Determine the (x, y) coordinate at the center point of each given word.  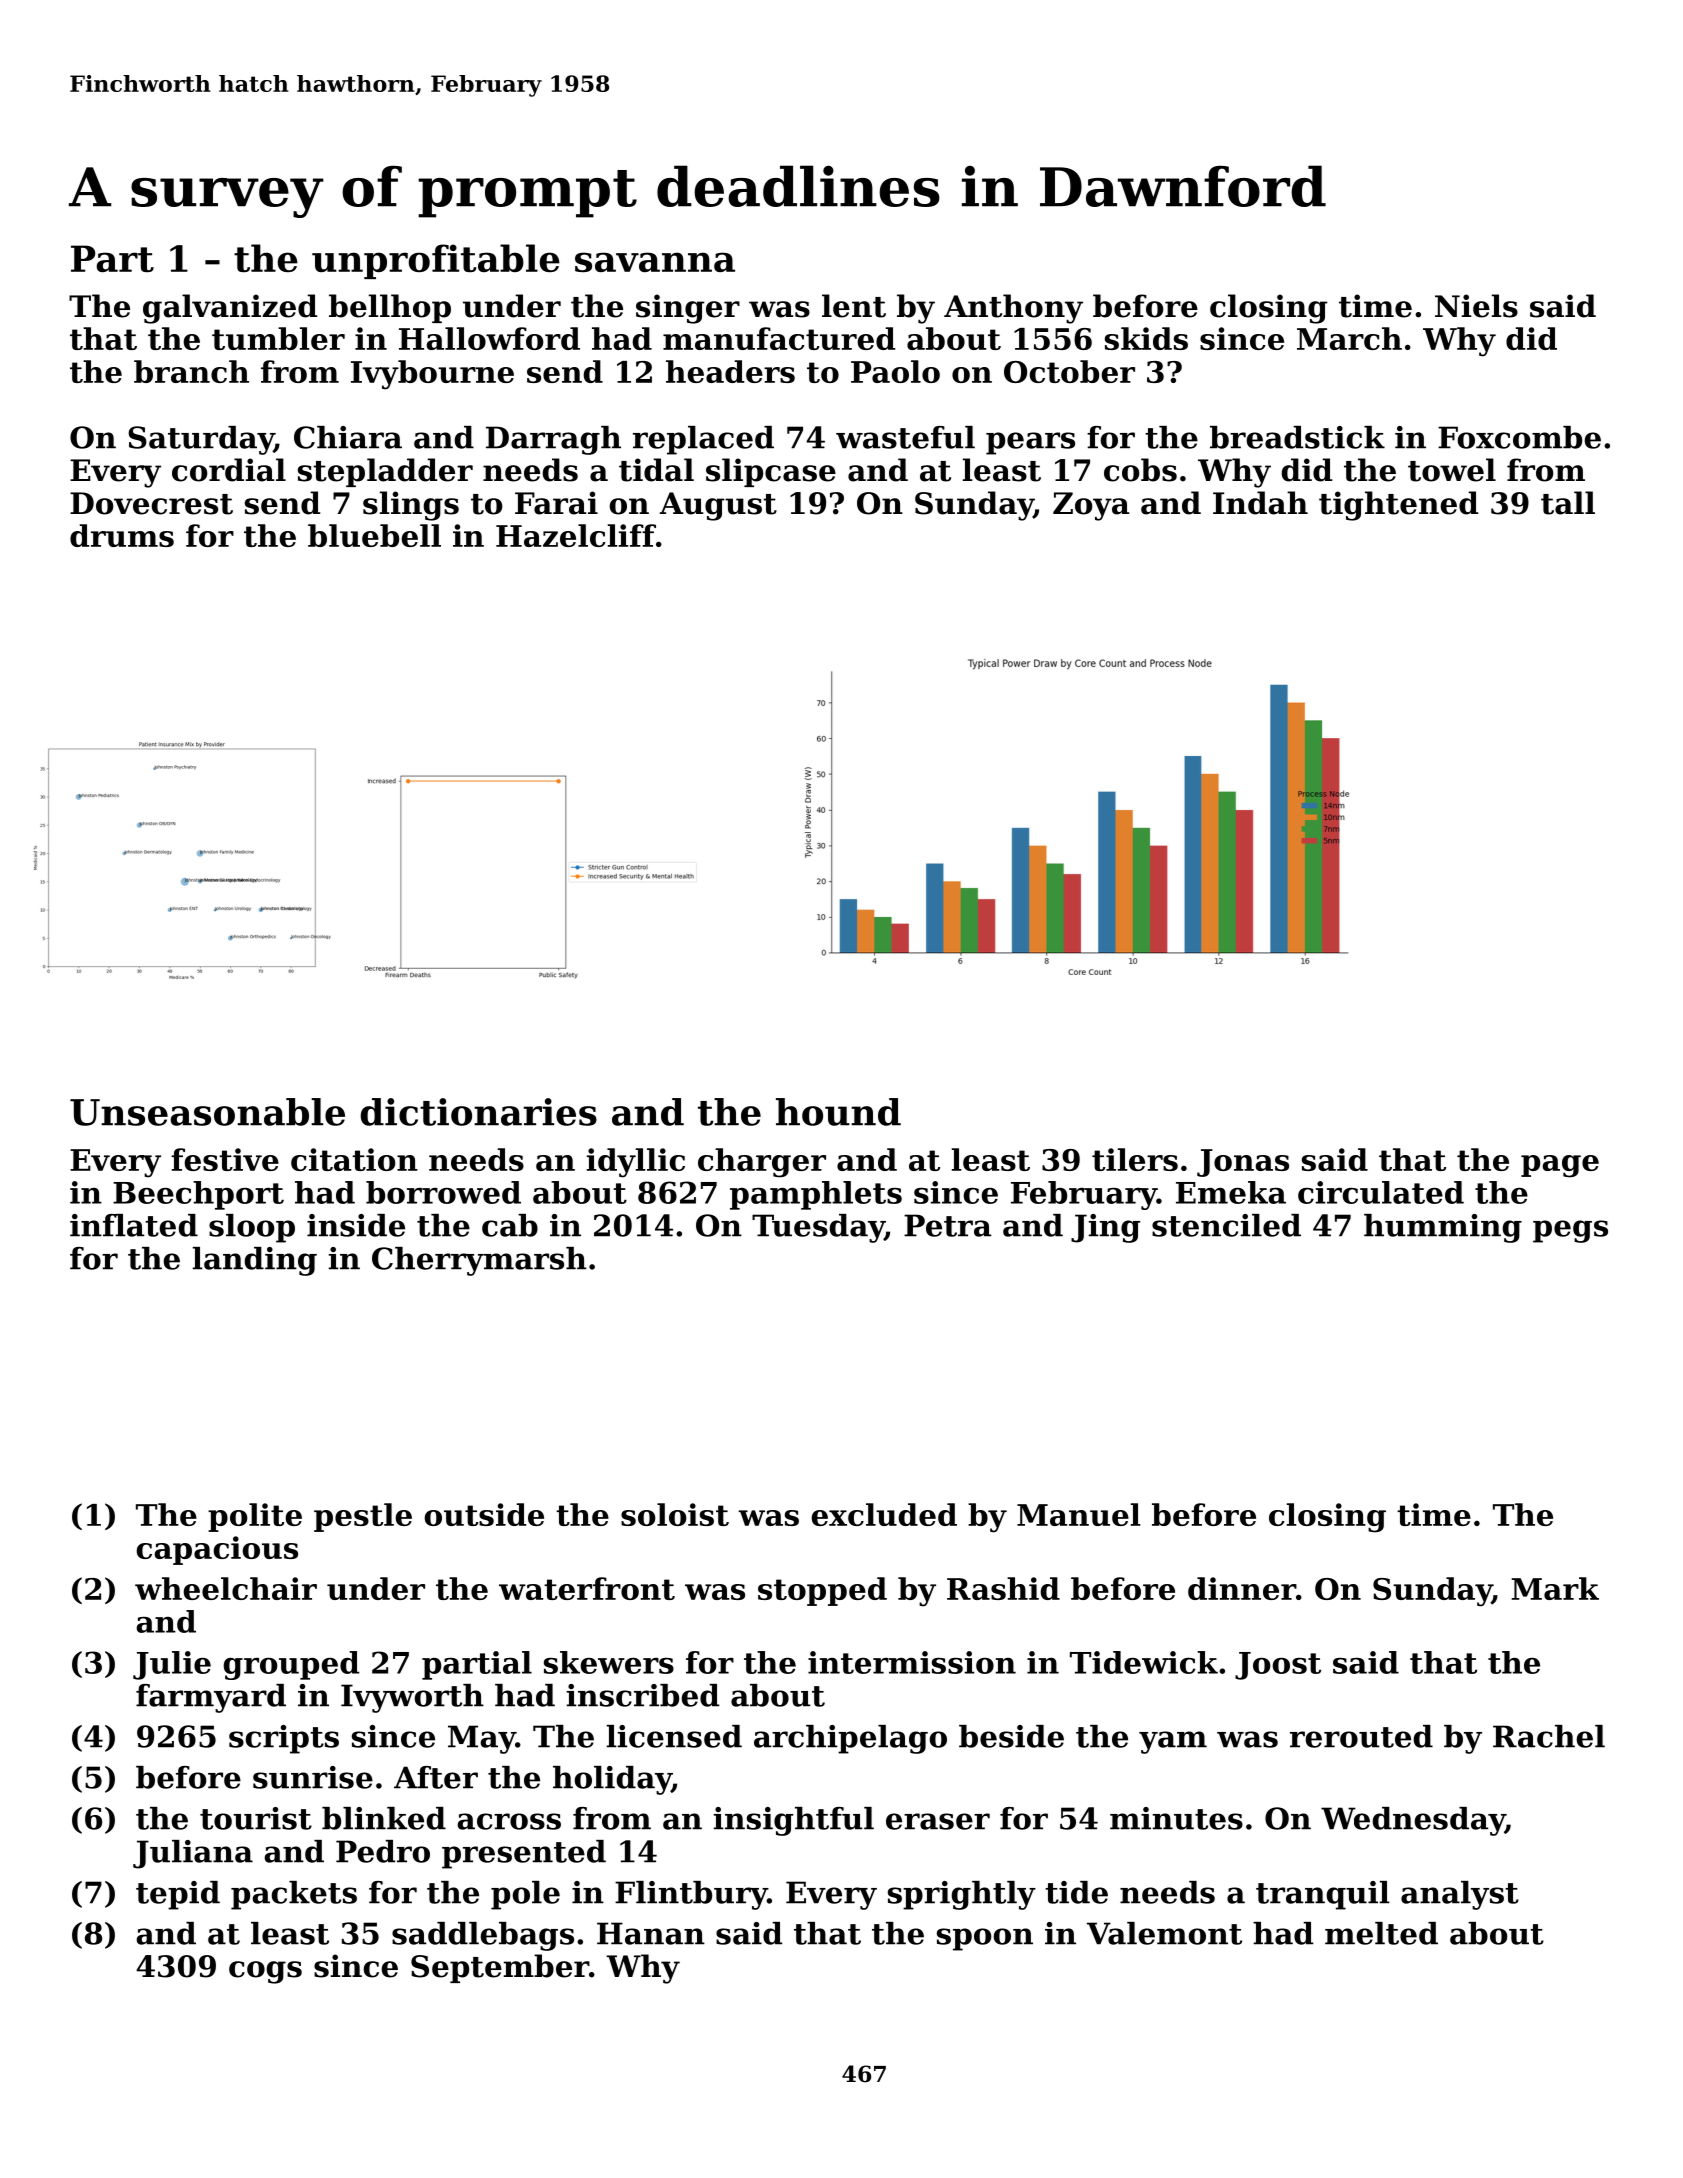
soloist (675, 1514)
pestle (363, 1517)
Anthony (1013, 309)
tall (1568, 503)
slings (411, 506)
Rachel (1549, 1736)
